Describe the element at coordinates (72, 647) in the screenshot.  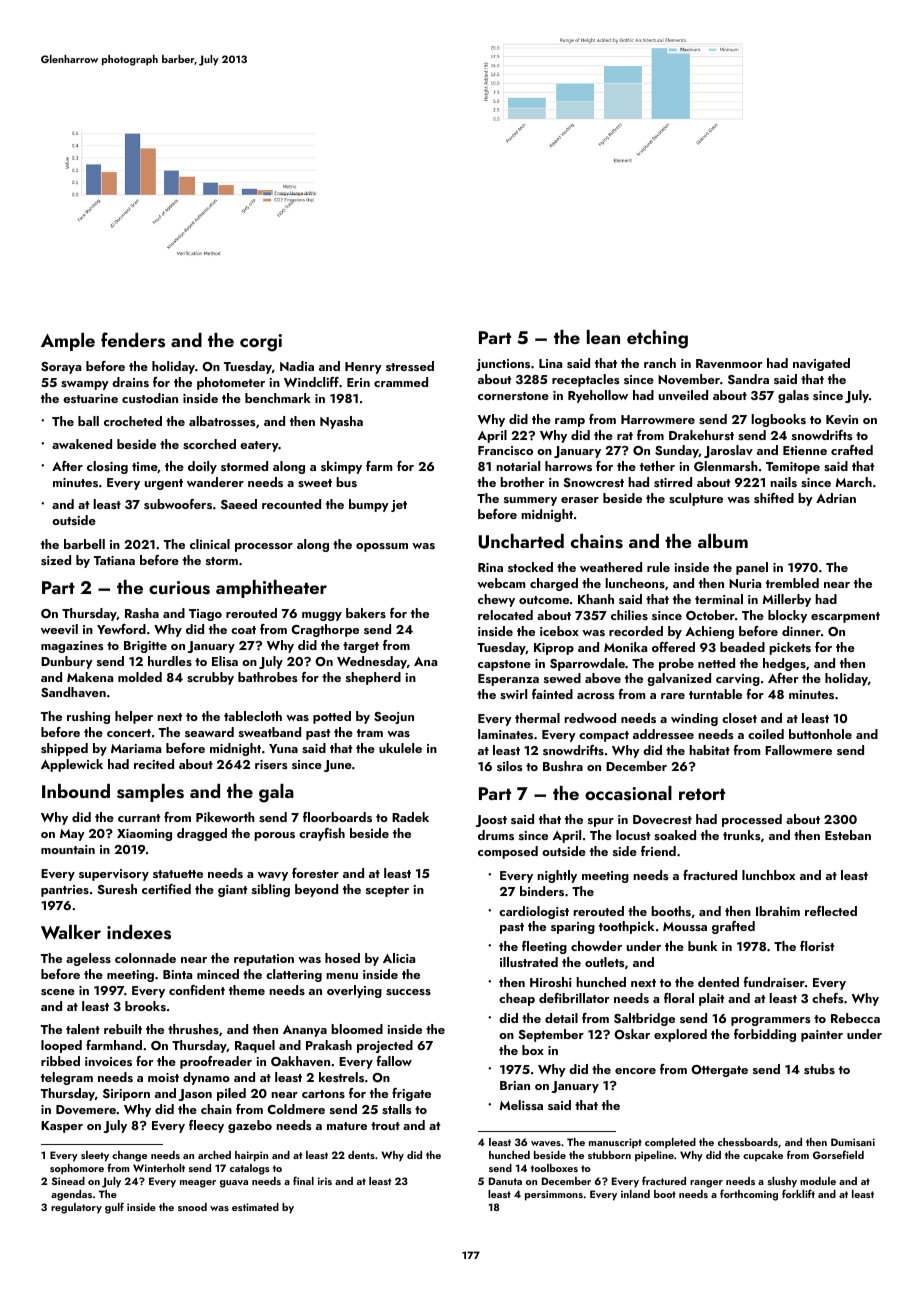
I see `magazines` at that location.
